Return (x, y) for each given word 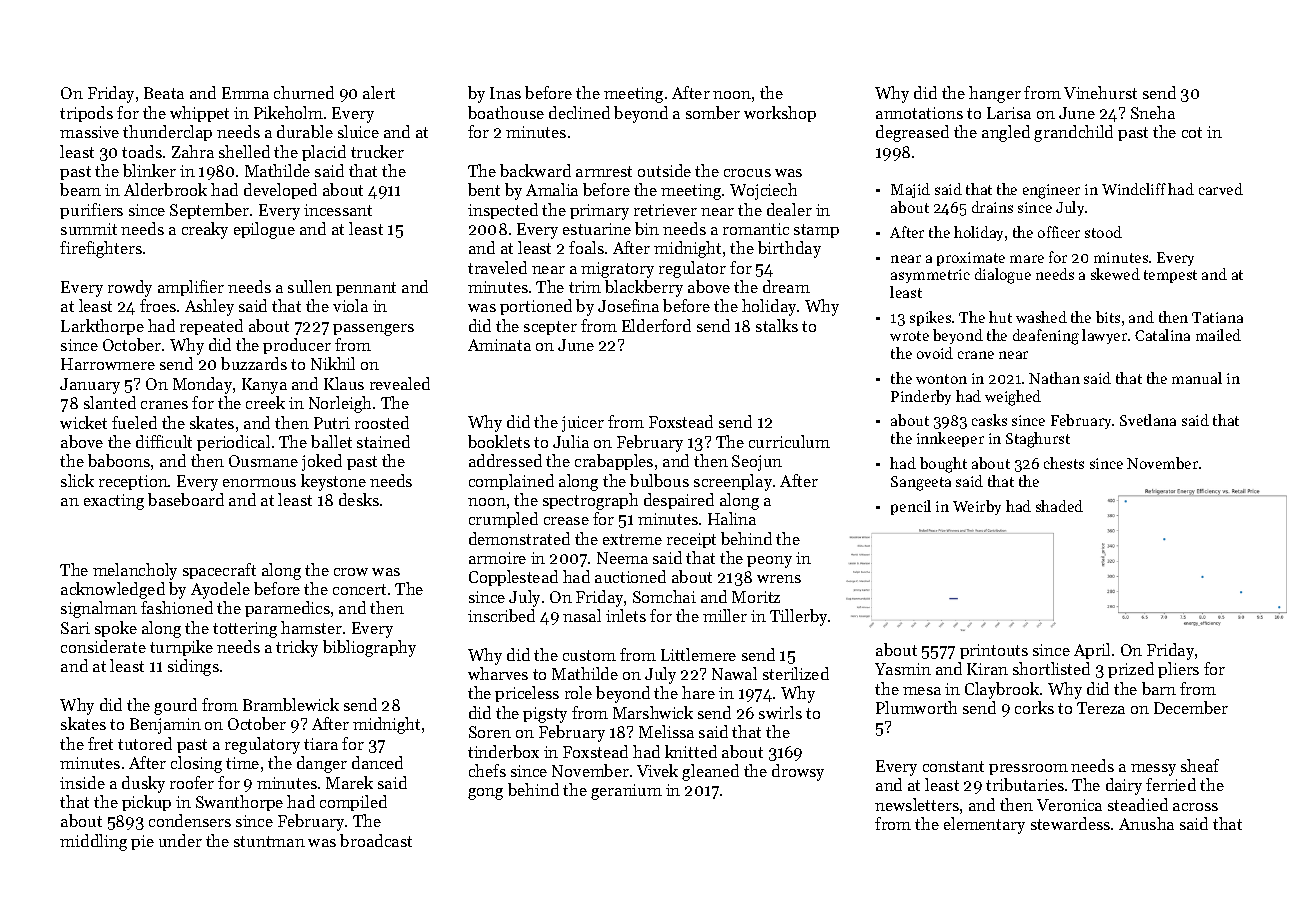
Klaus (344, 383)
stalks (777, 325)
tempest (1170, 276)
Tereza (1101, 708)
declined (579, 112)
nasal (582, 615)
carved (1221, 189)
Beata (164, 93)
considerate (103, 646)
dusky (143, 784)
